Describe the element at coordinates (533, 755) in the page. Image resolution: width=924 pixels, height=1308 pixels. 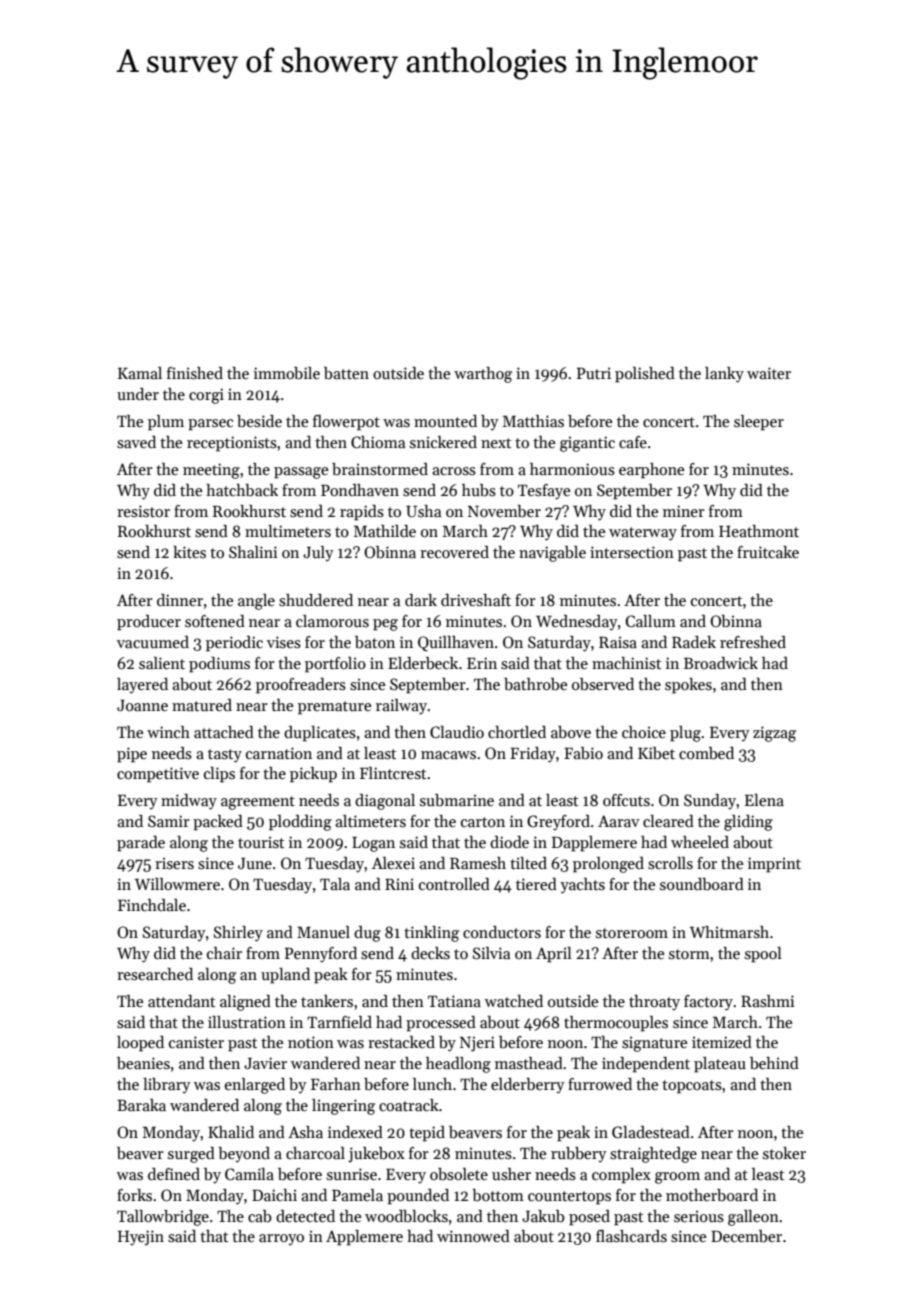
I see `Friday` at that location.
